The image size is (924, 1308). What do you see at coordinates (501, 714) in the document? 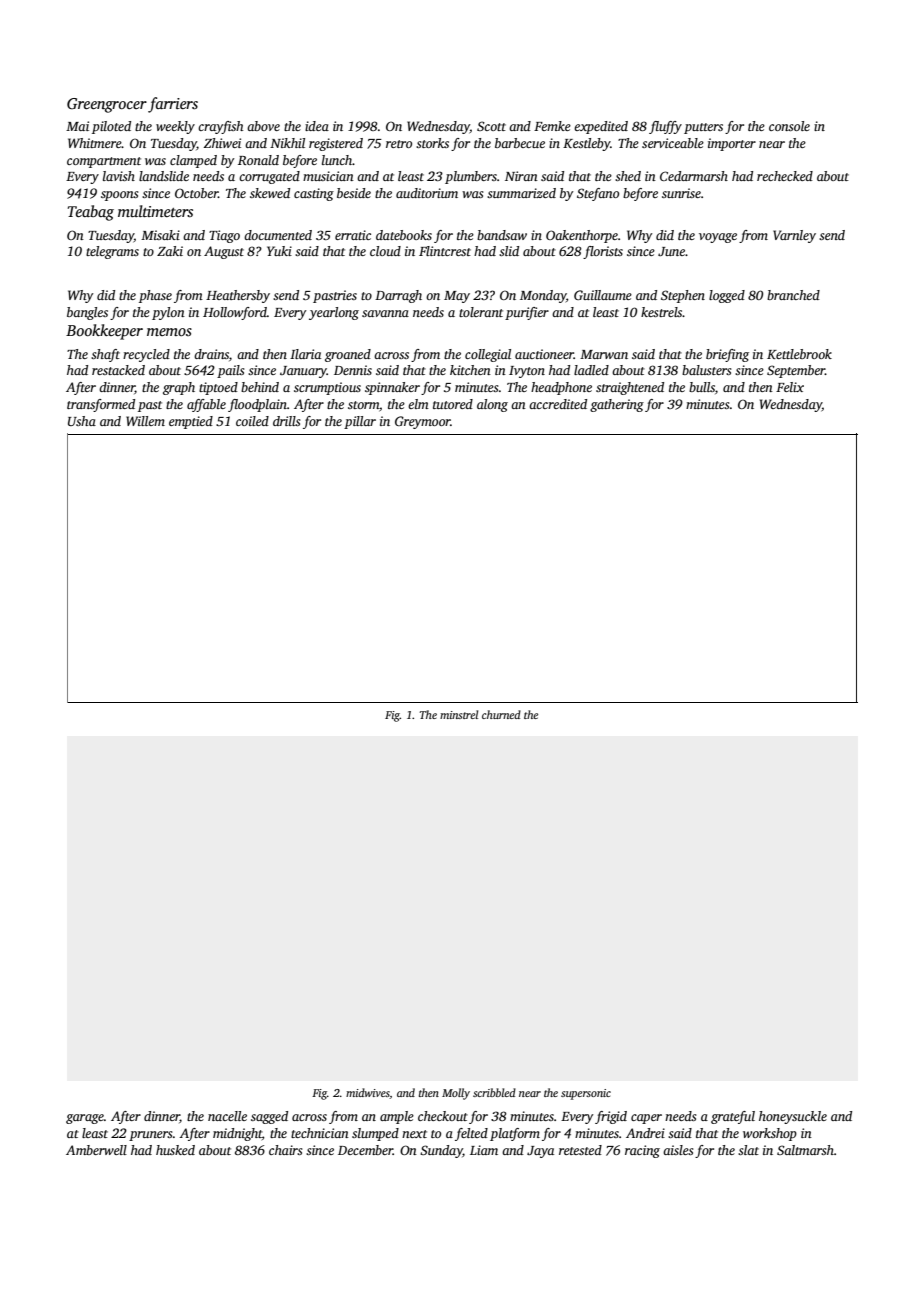
I see `churned` at bounding box center [501, 714].
